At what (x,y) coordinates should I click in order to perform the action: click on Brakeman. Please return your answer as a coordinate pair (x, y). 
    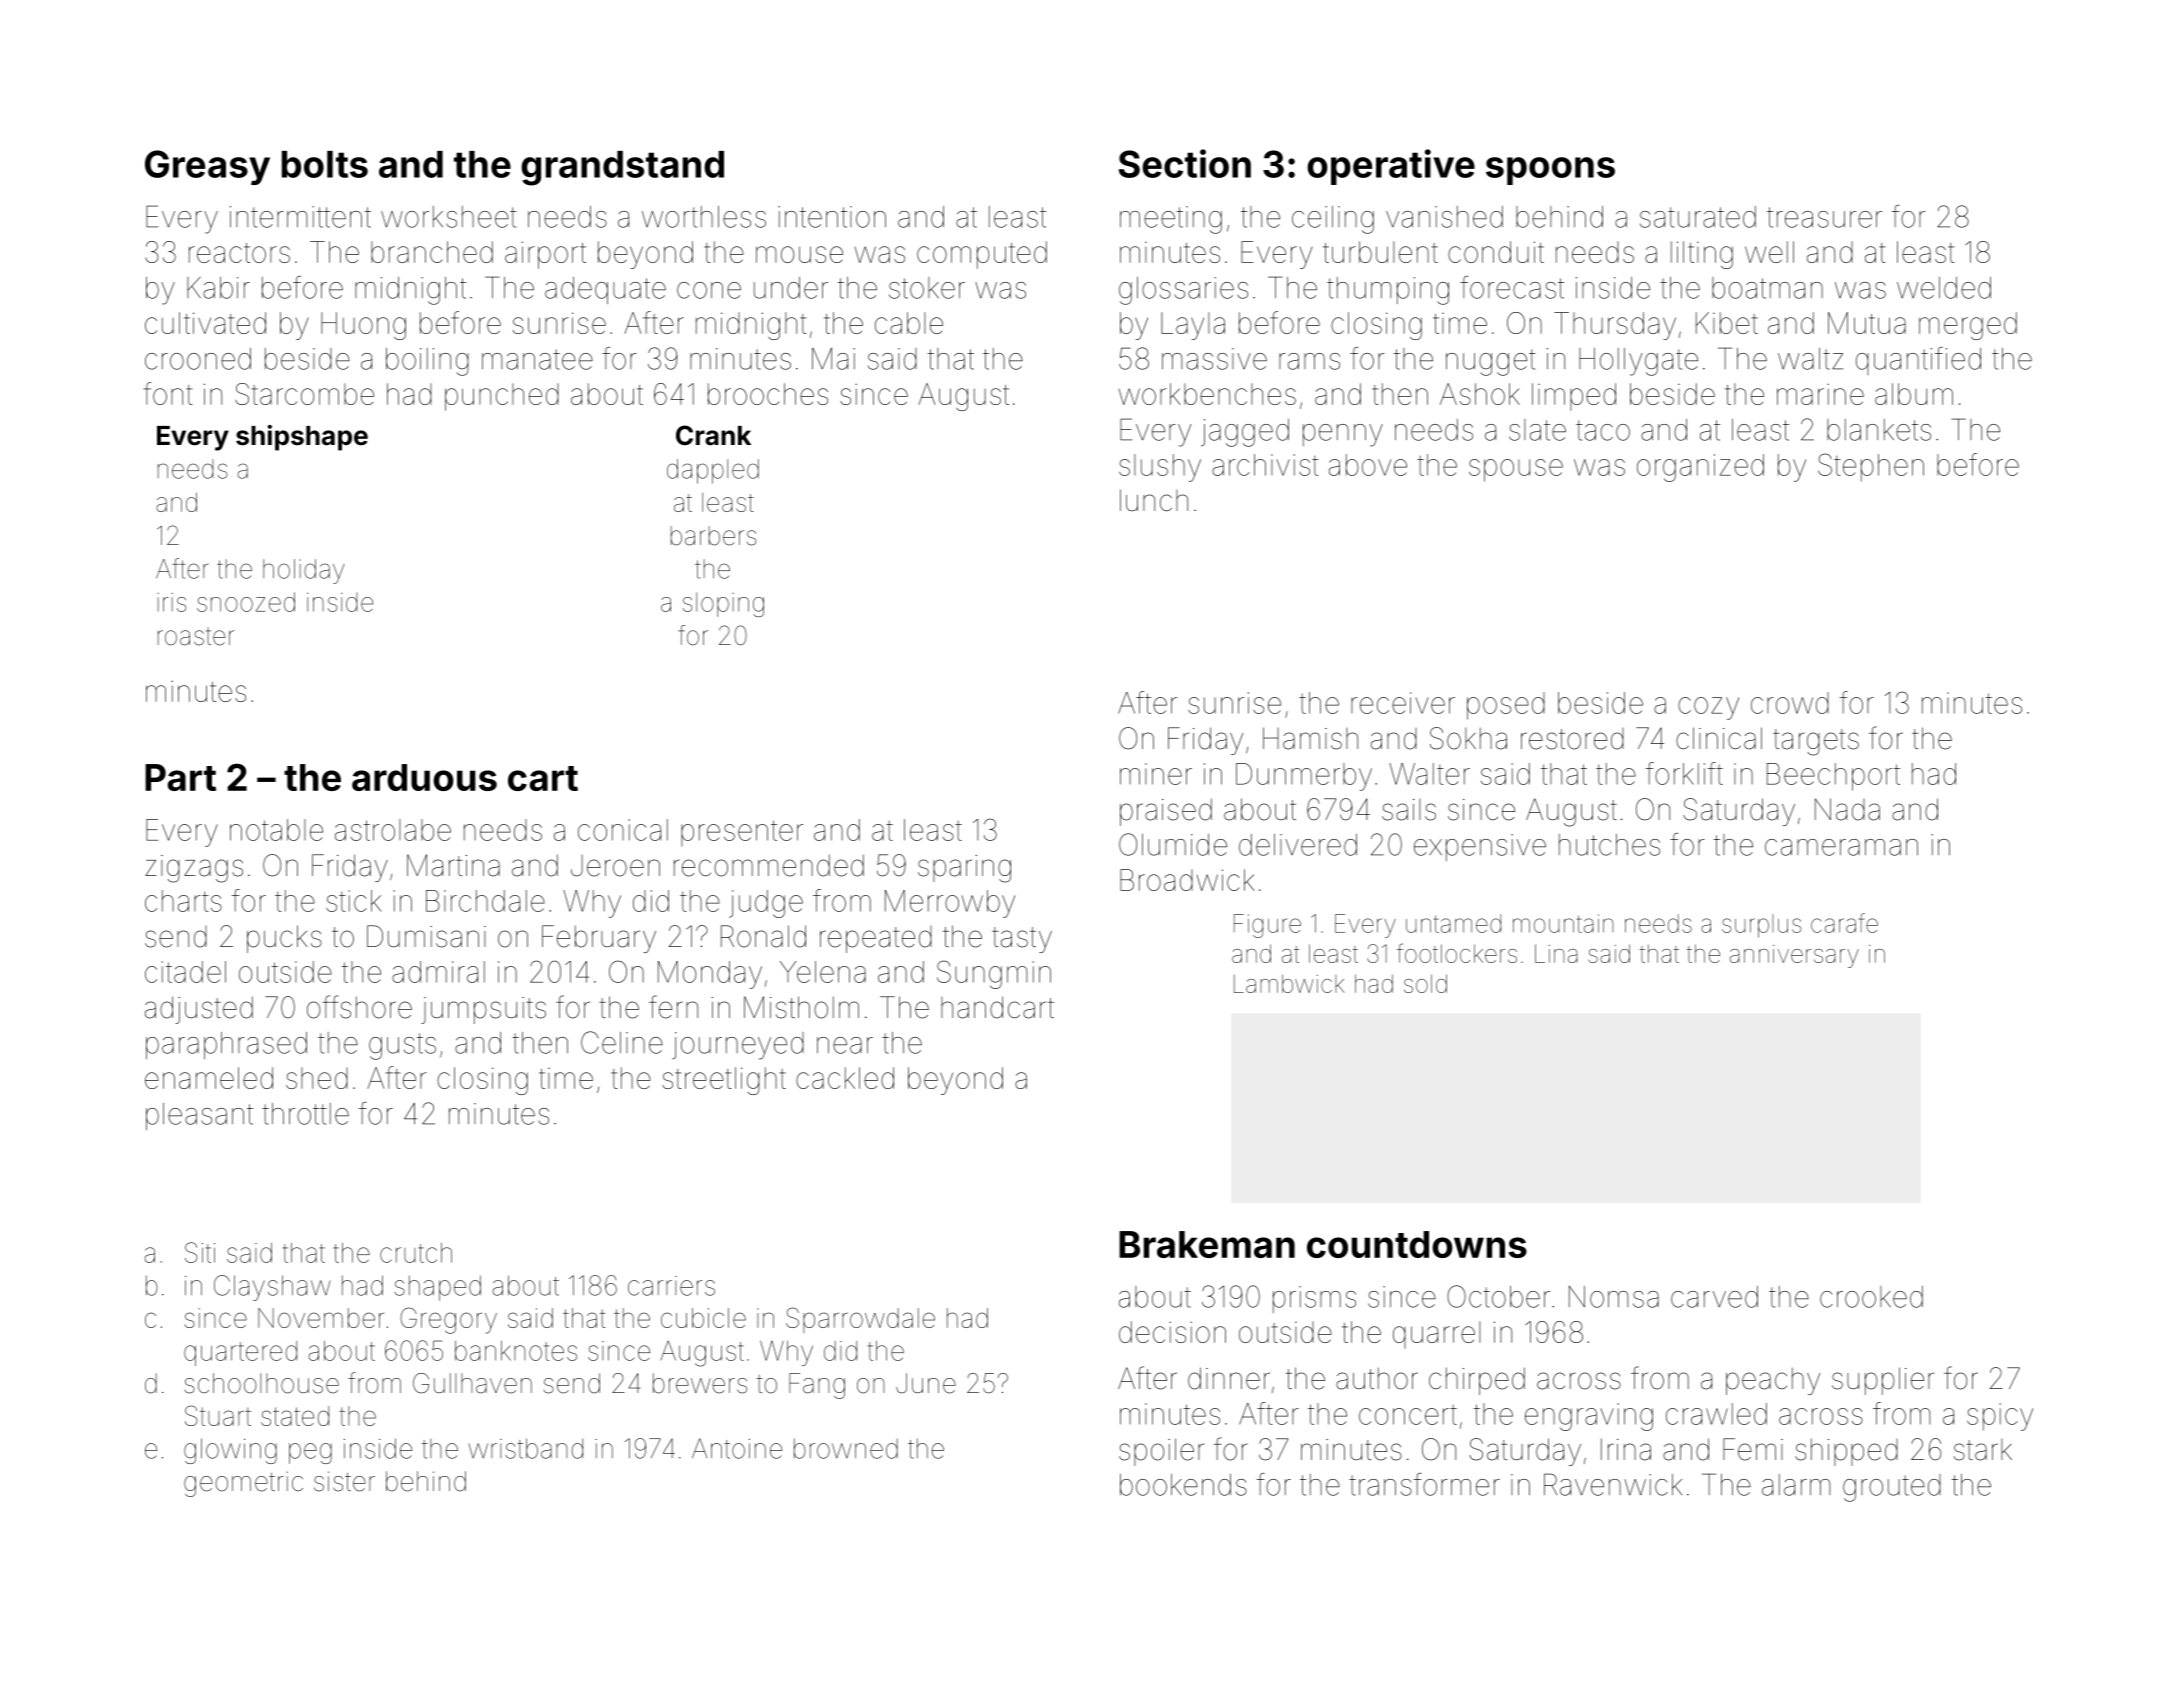
    Looking at the image, I should click on (1207, 1244).
